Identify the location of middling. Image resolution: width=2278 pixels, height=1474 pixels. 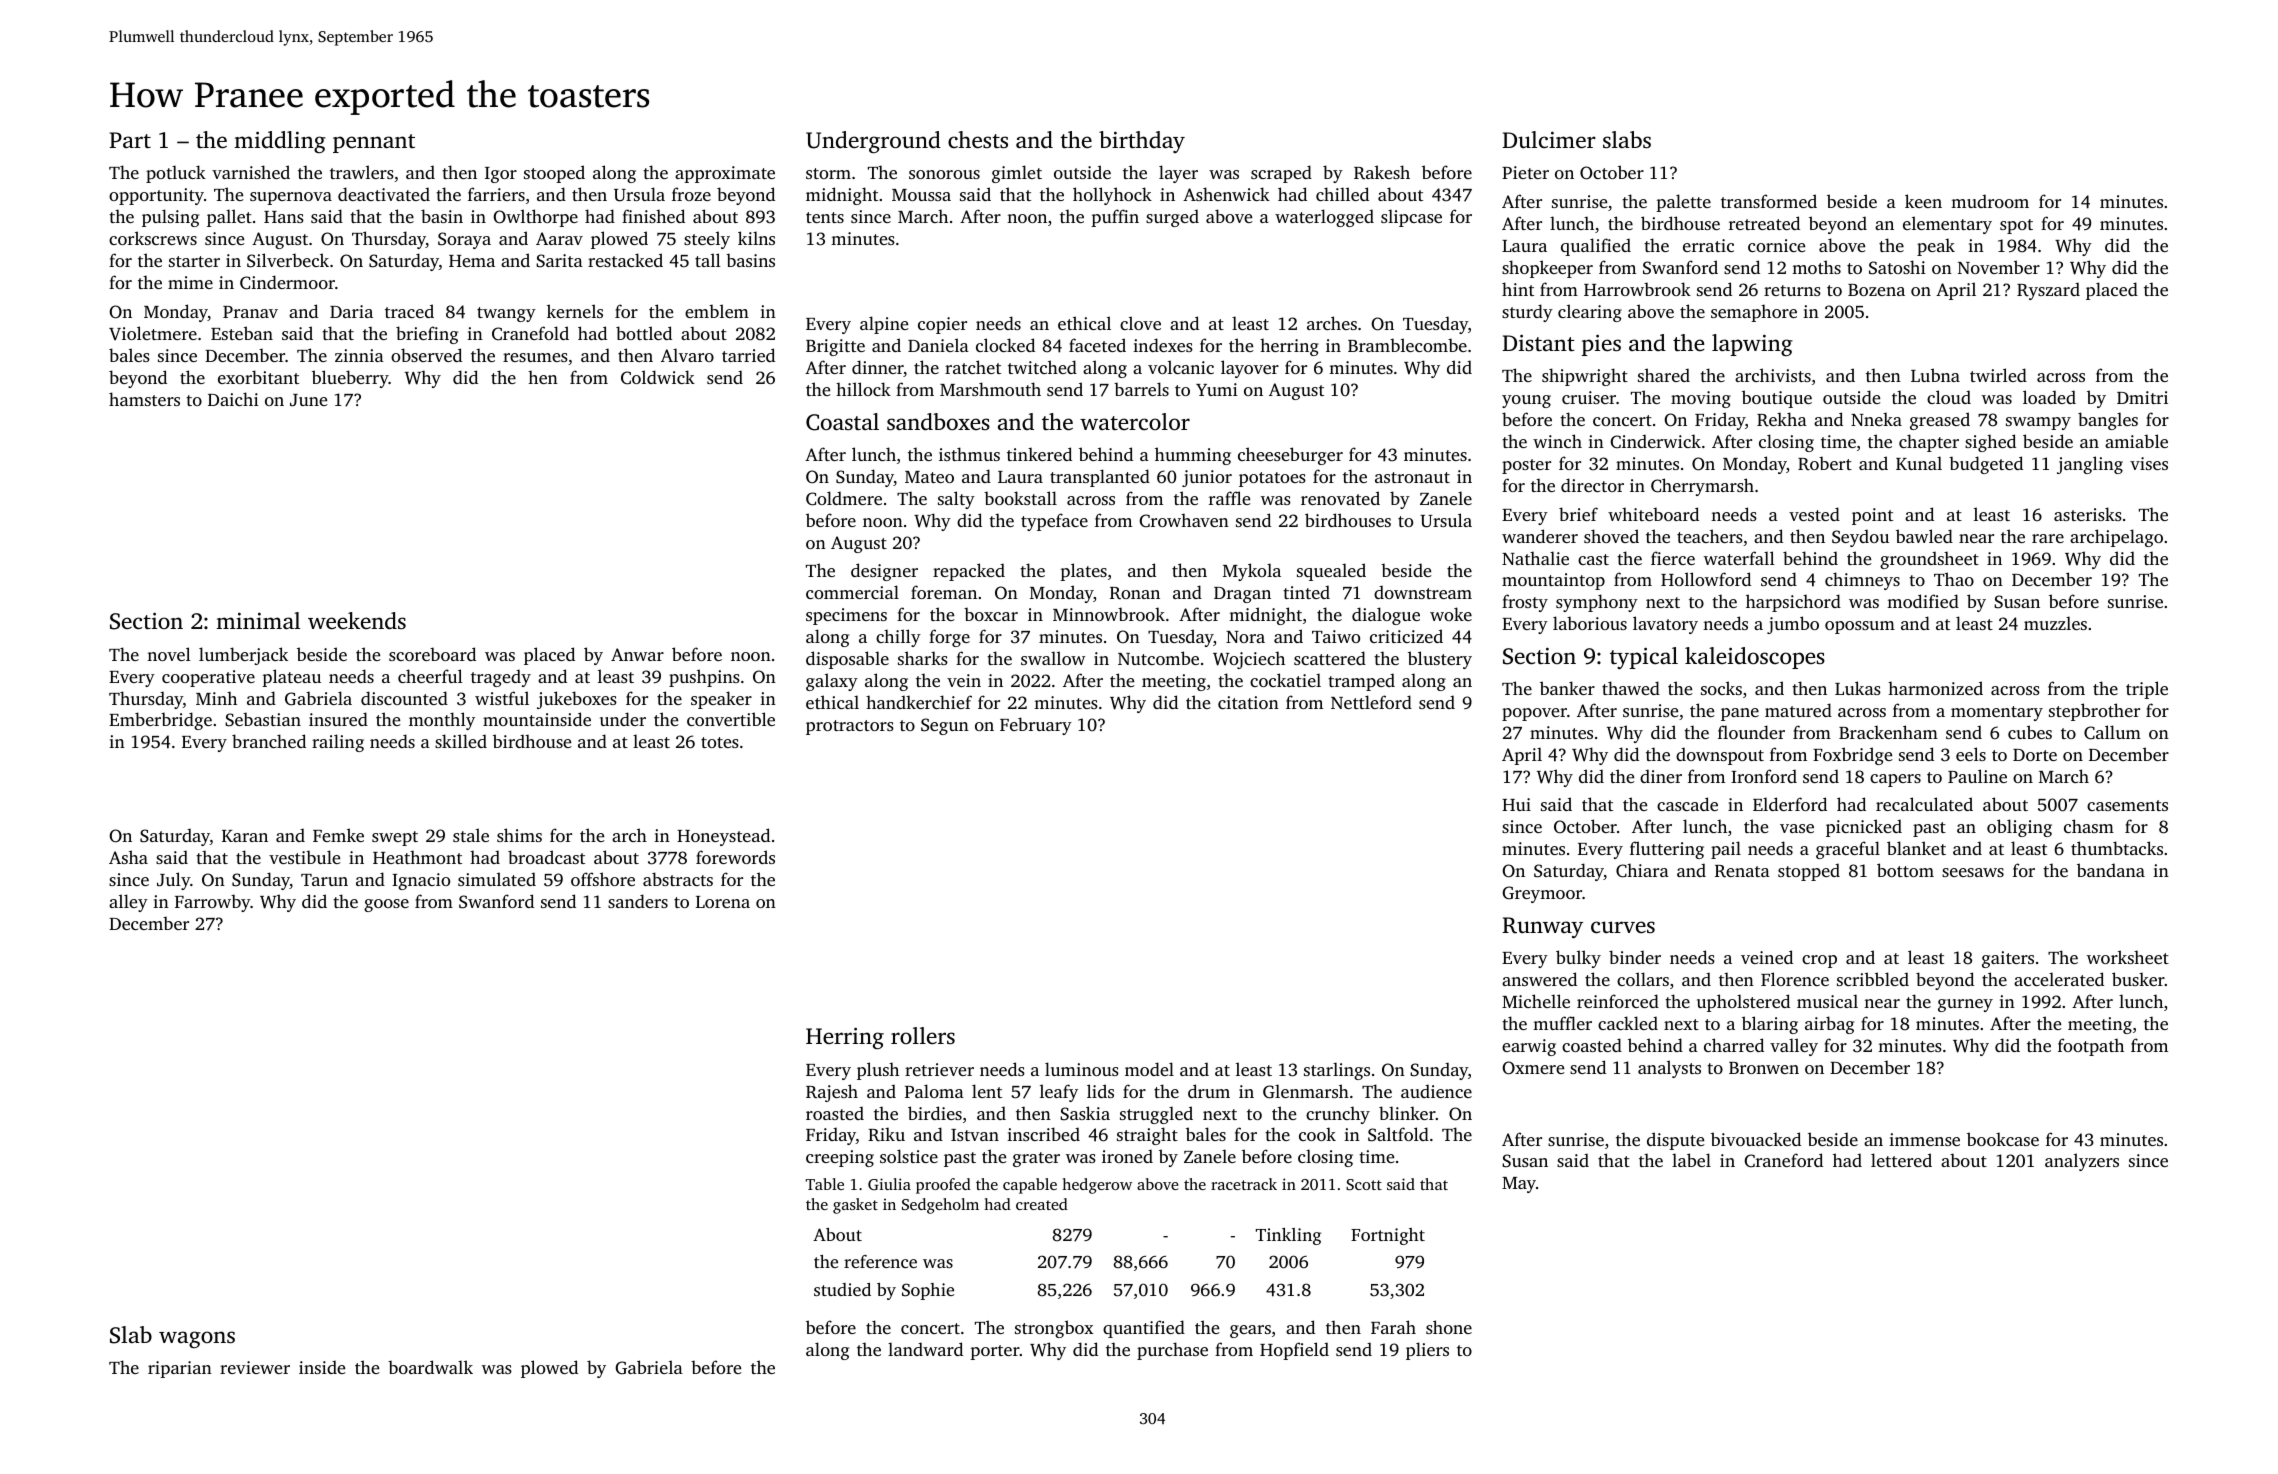
(280, 142).
